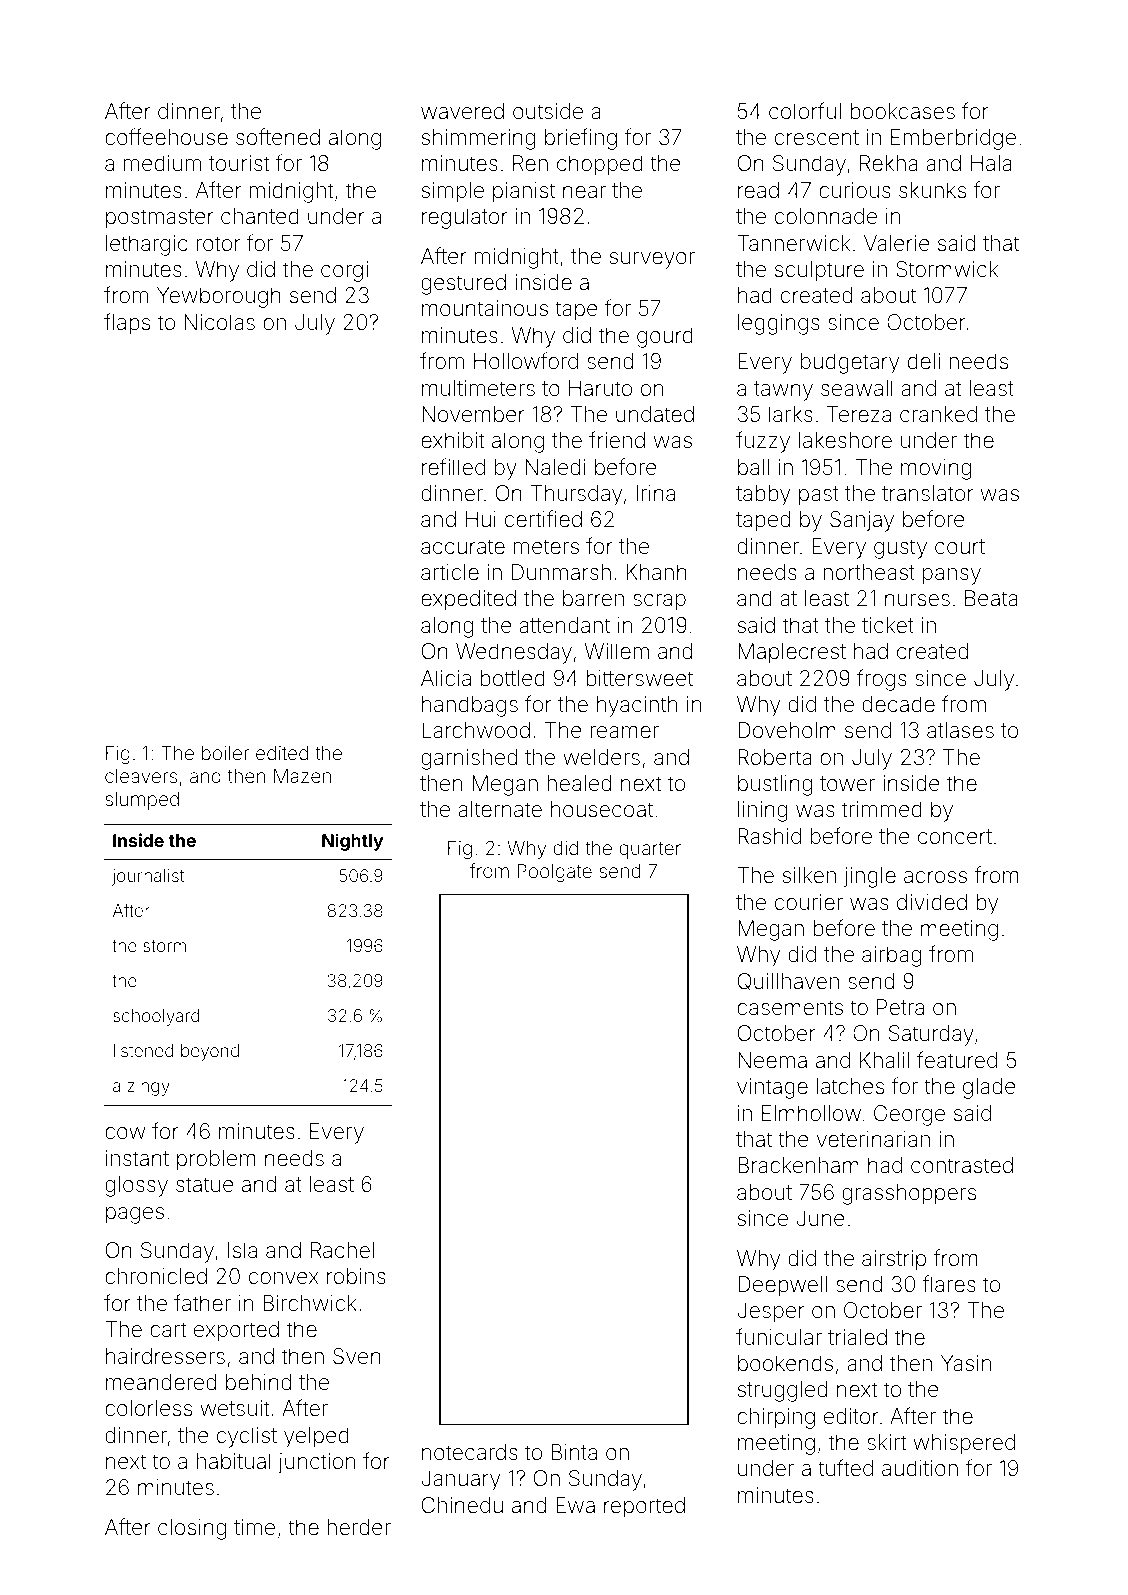  Describe the element at coordinates (162, 163) in the document. I see `medium` at that location.
